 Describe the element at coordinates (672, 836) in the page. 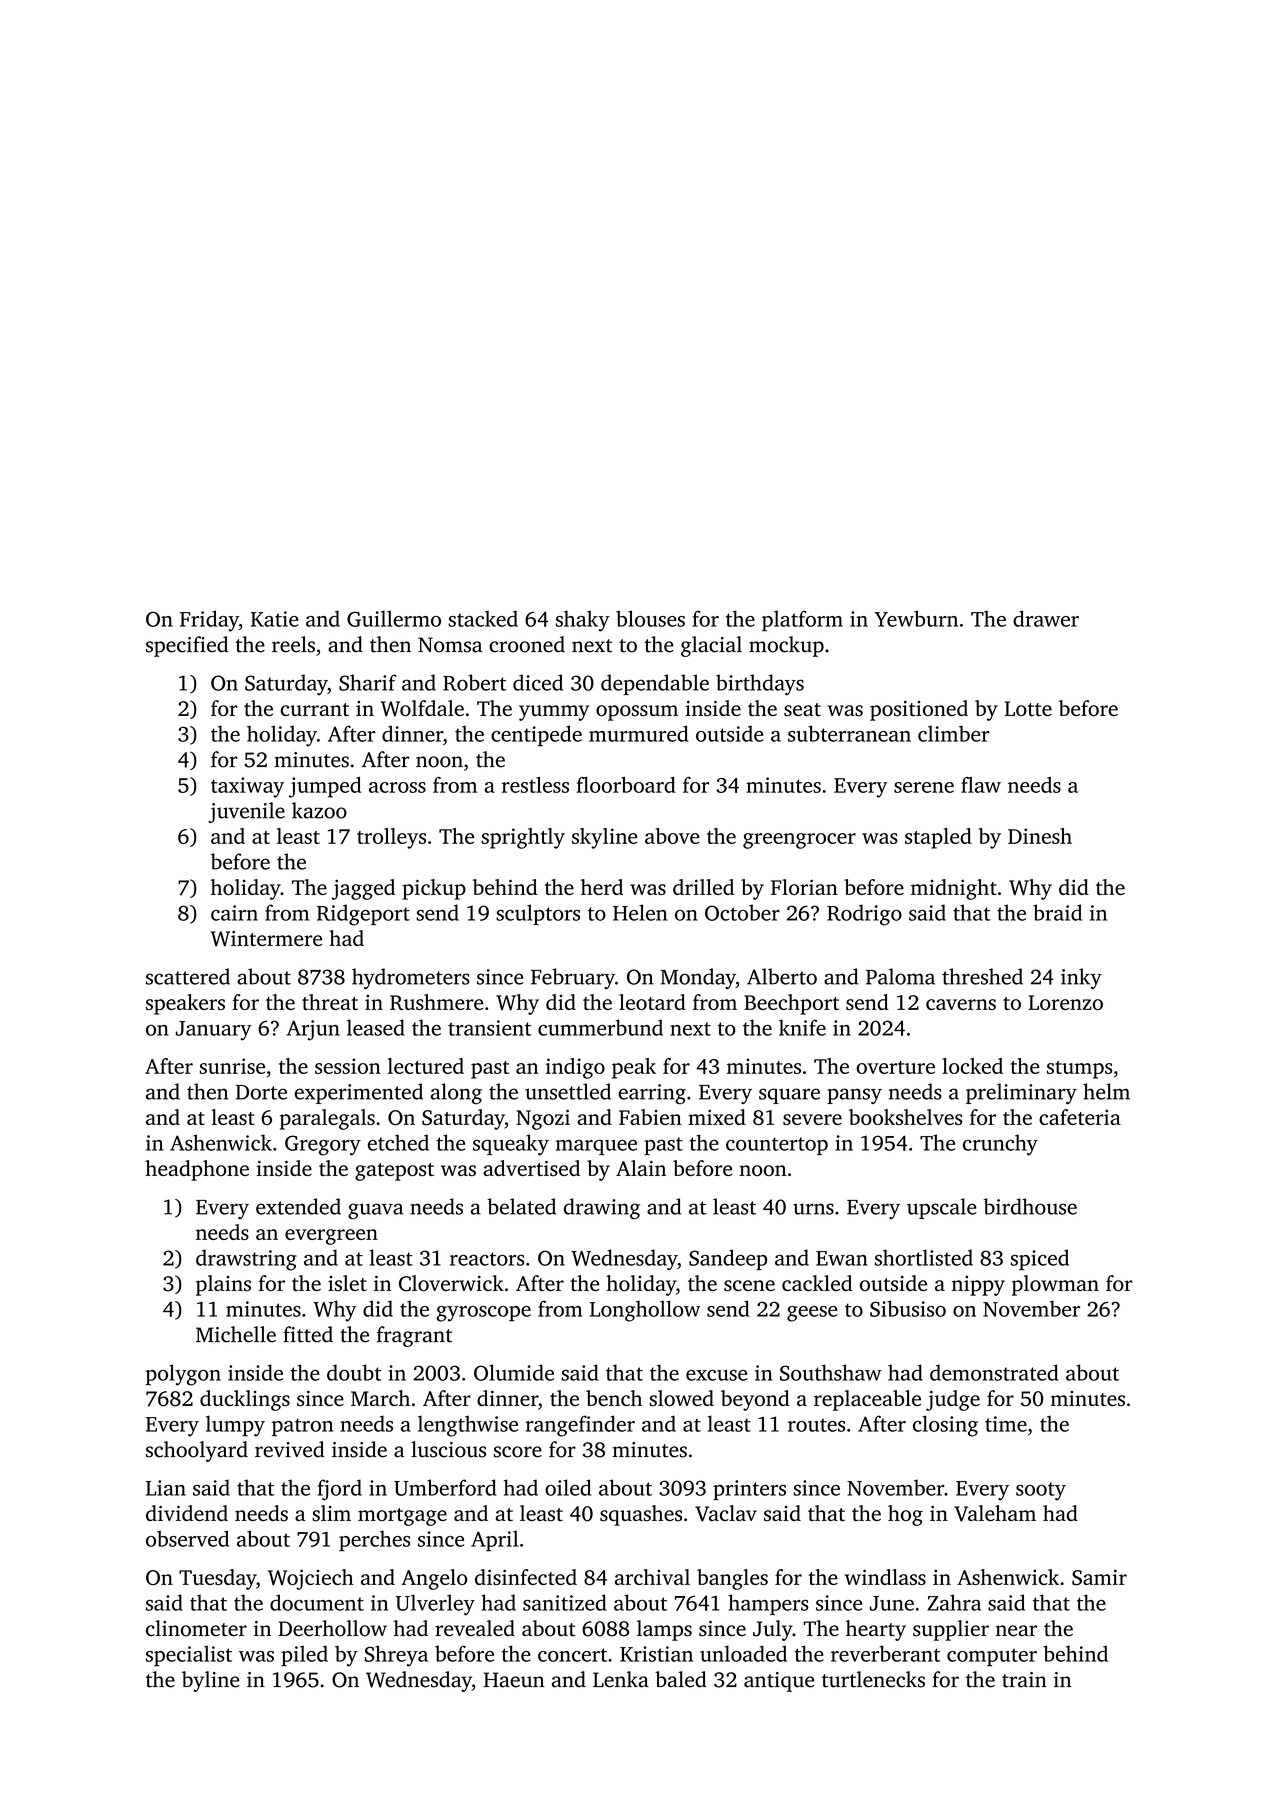

I see `above` at that location.
